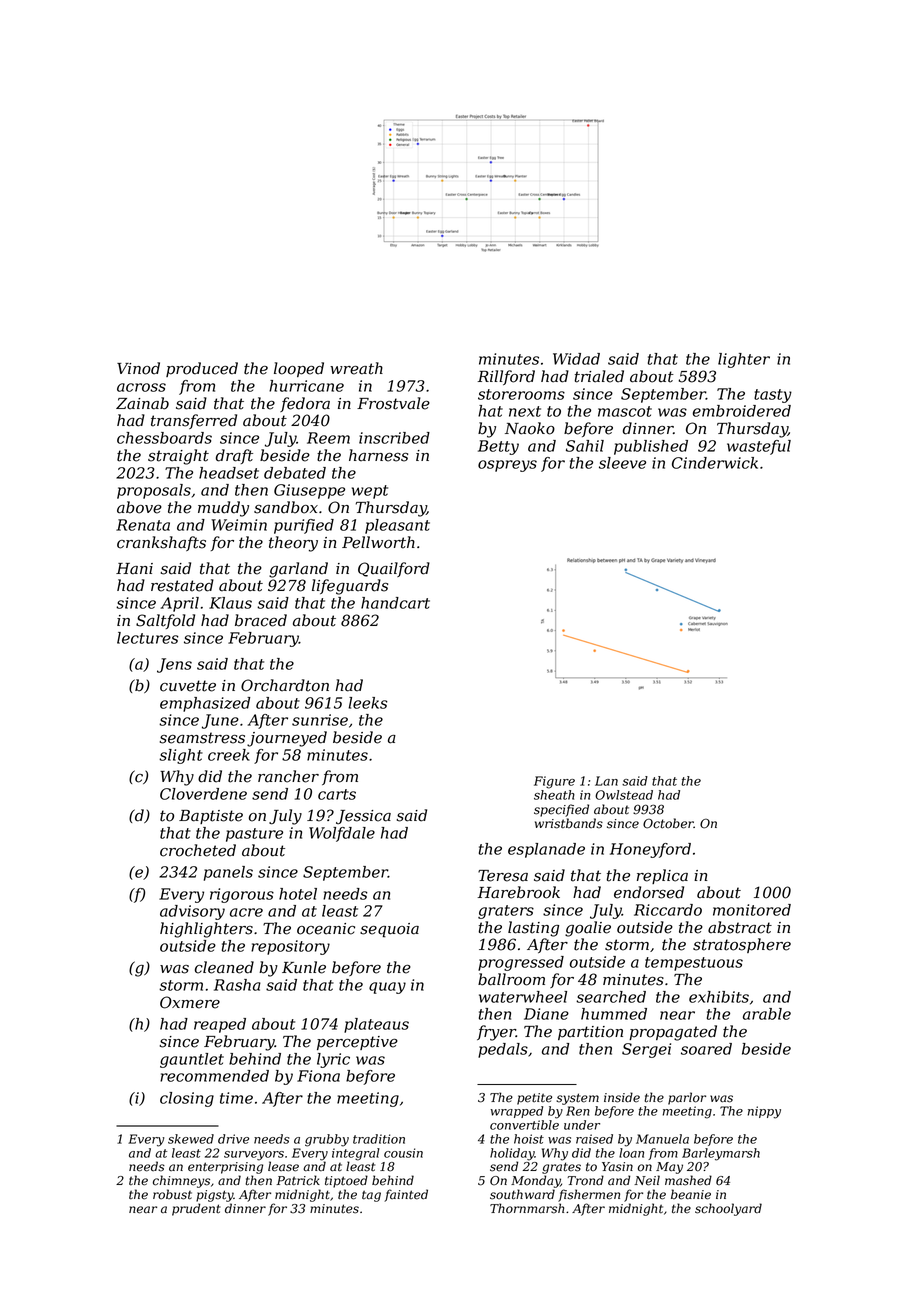 This image has height=1316, width=908. What do you see at coordinates (406, 1195) in the image?
I see `fainted` at bounding box center [406, 1195].
